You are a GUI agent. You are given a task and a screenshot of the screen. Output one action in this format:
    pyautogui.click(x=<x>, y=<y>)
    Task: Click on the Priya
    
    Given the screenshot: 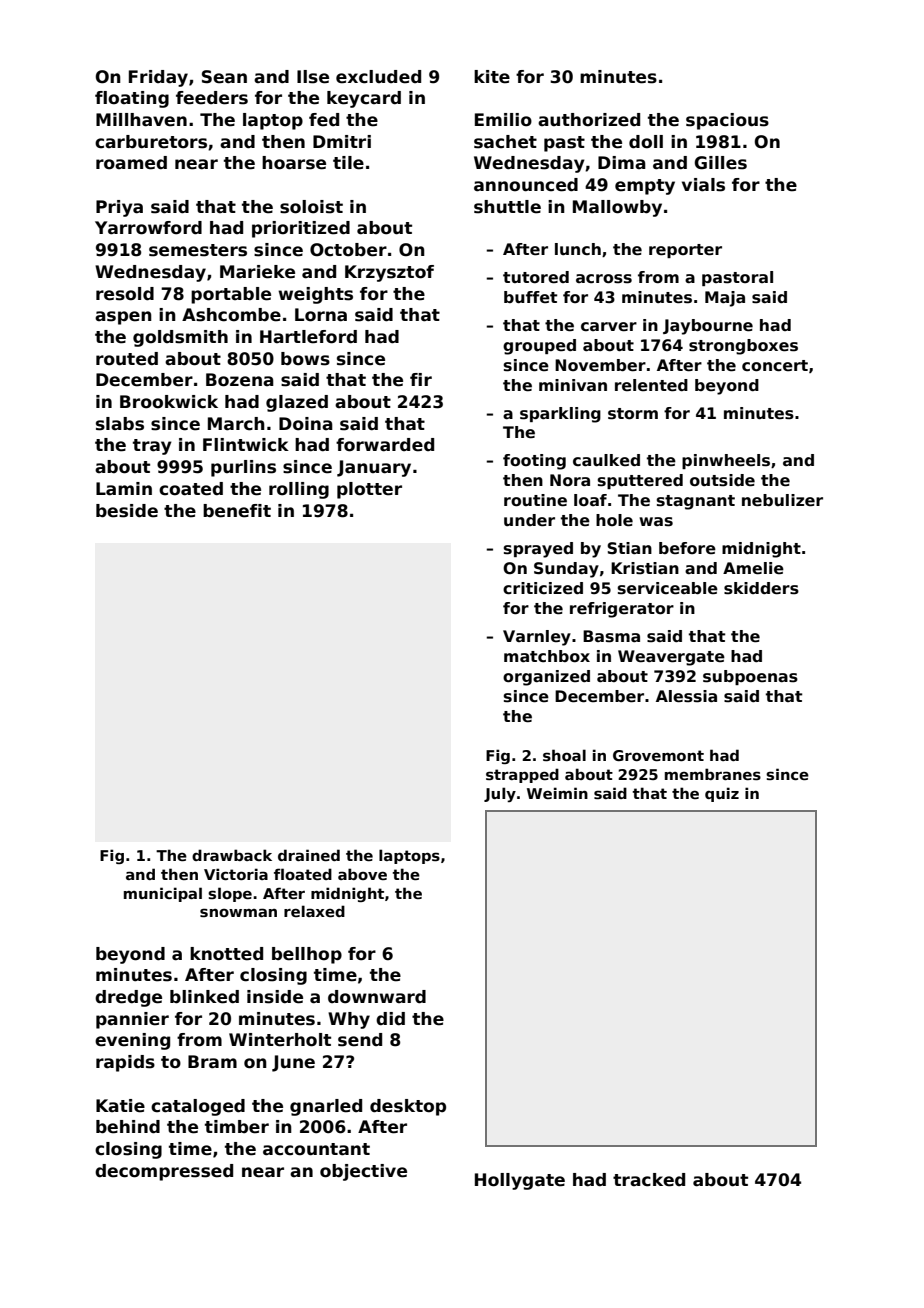 What is the action you would take?
    pyautogui.click(x=119, y=208)
